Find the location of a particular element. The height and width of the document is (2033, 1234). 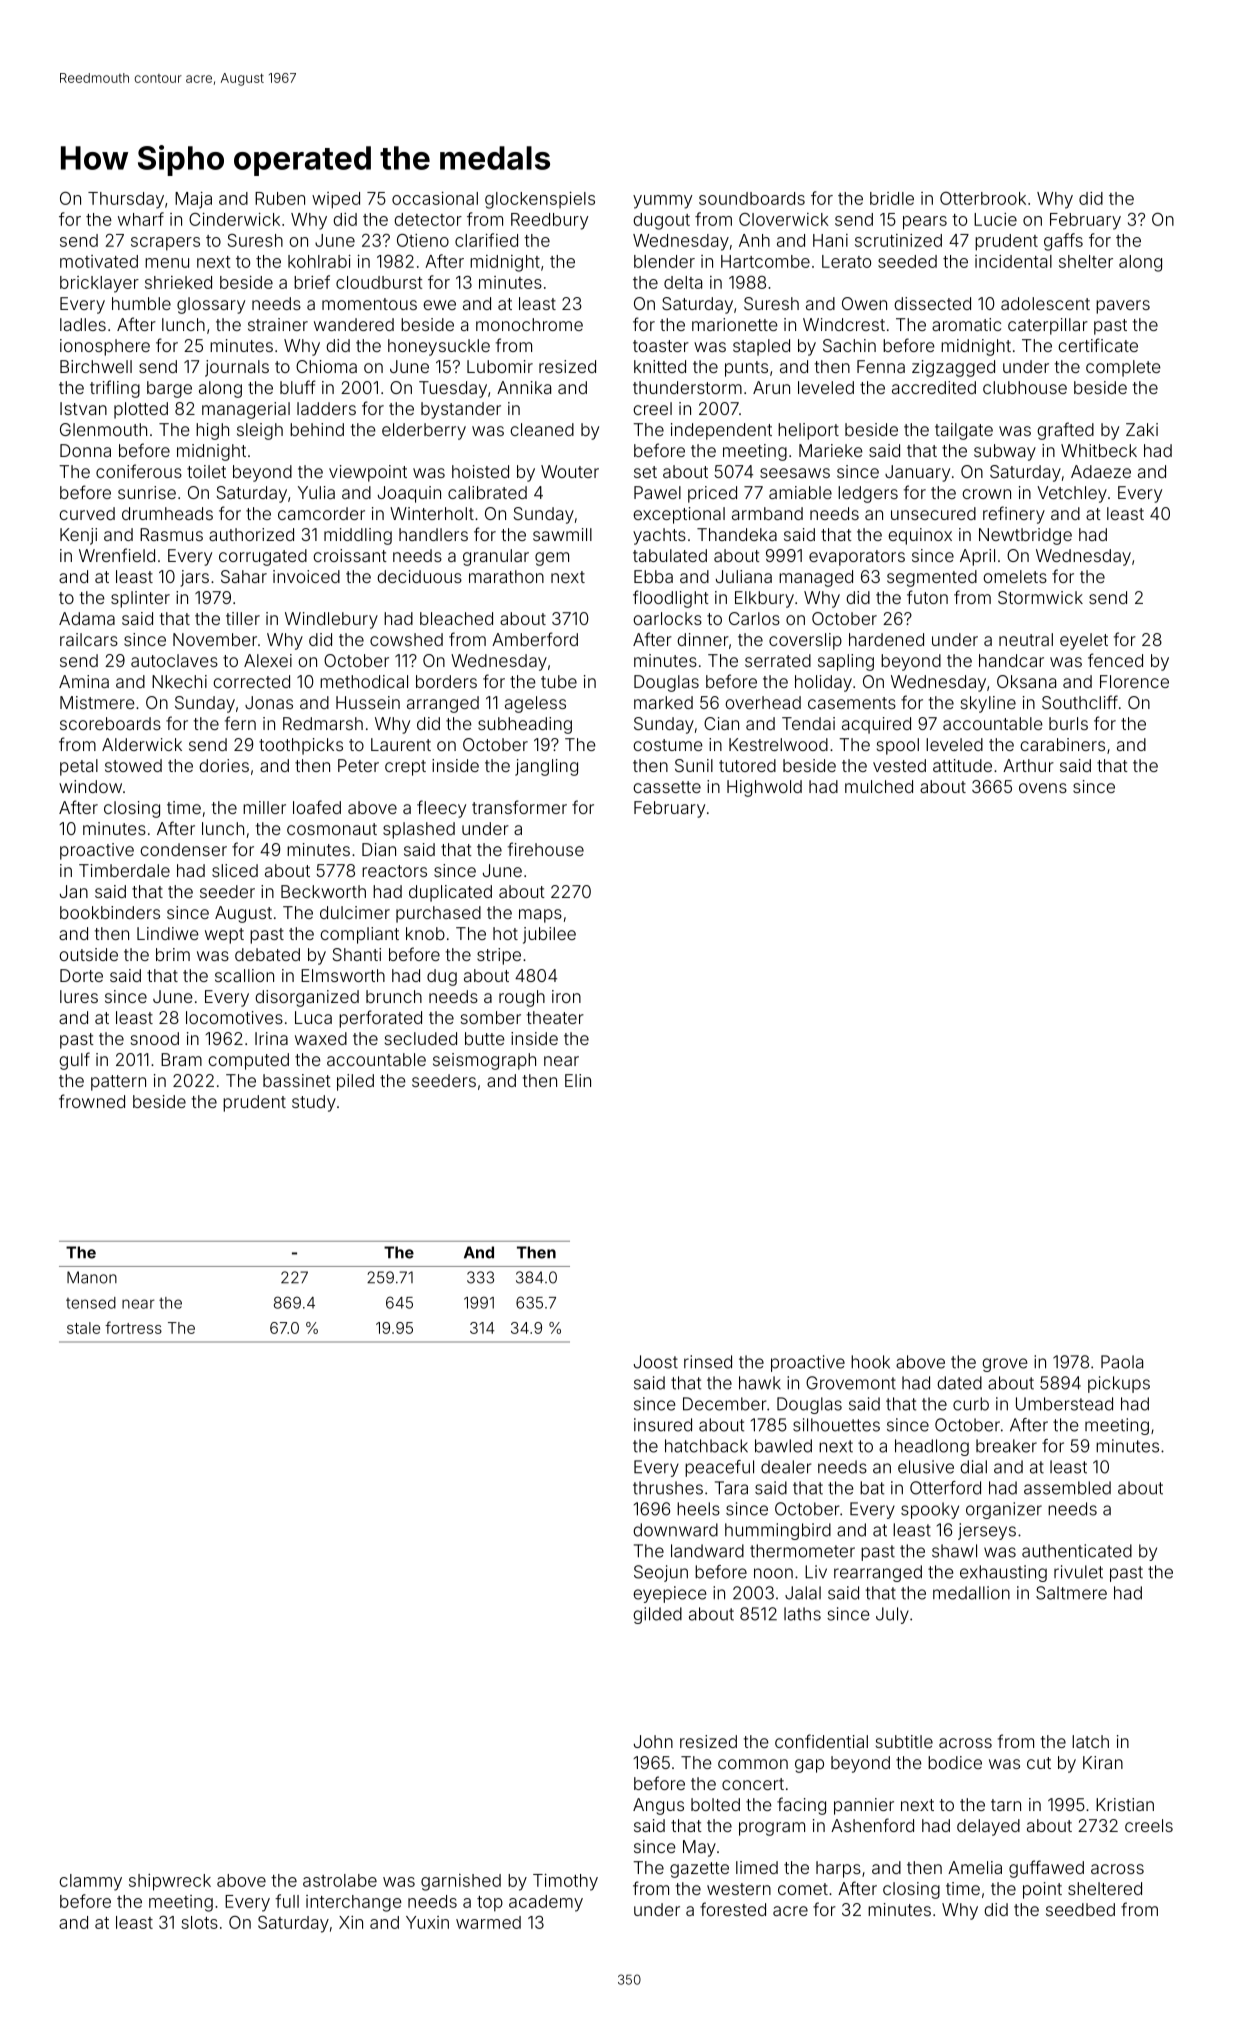

fortress is located at coordinates (133, 1327).
